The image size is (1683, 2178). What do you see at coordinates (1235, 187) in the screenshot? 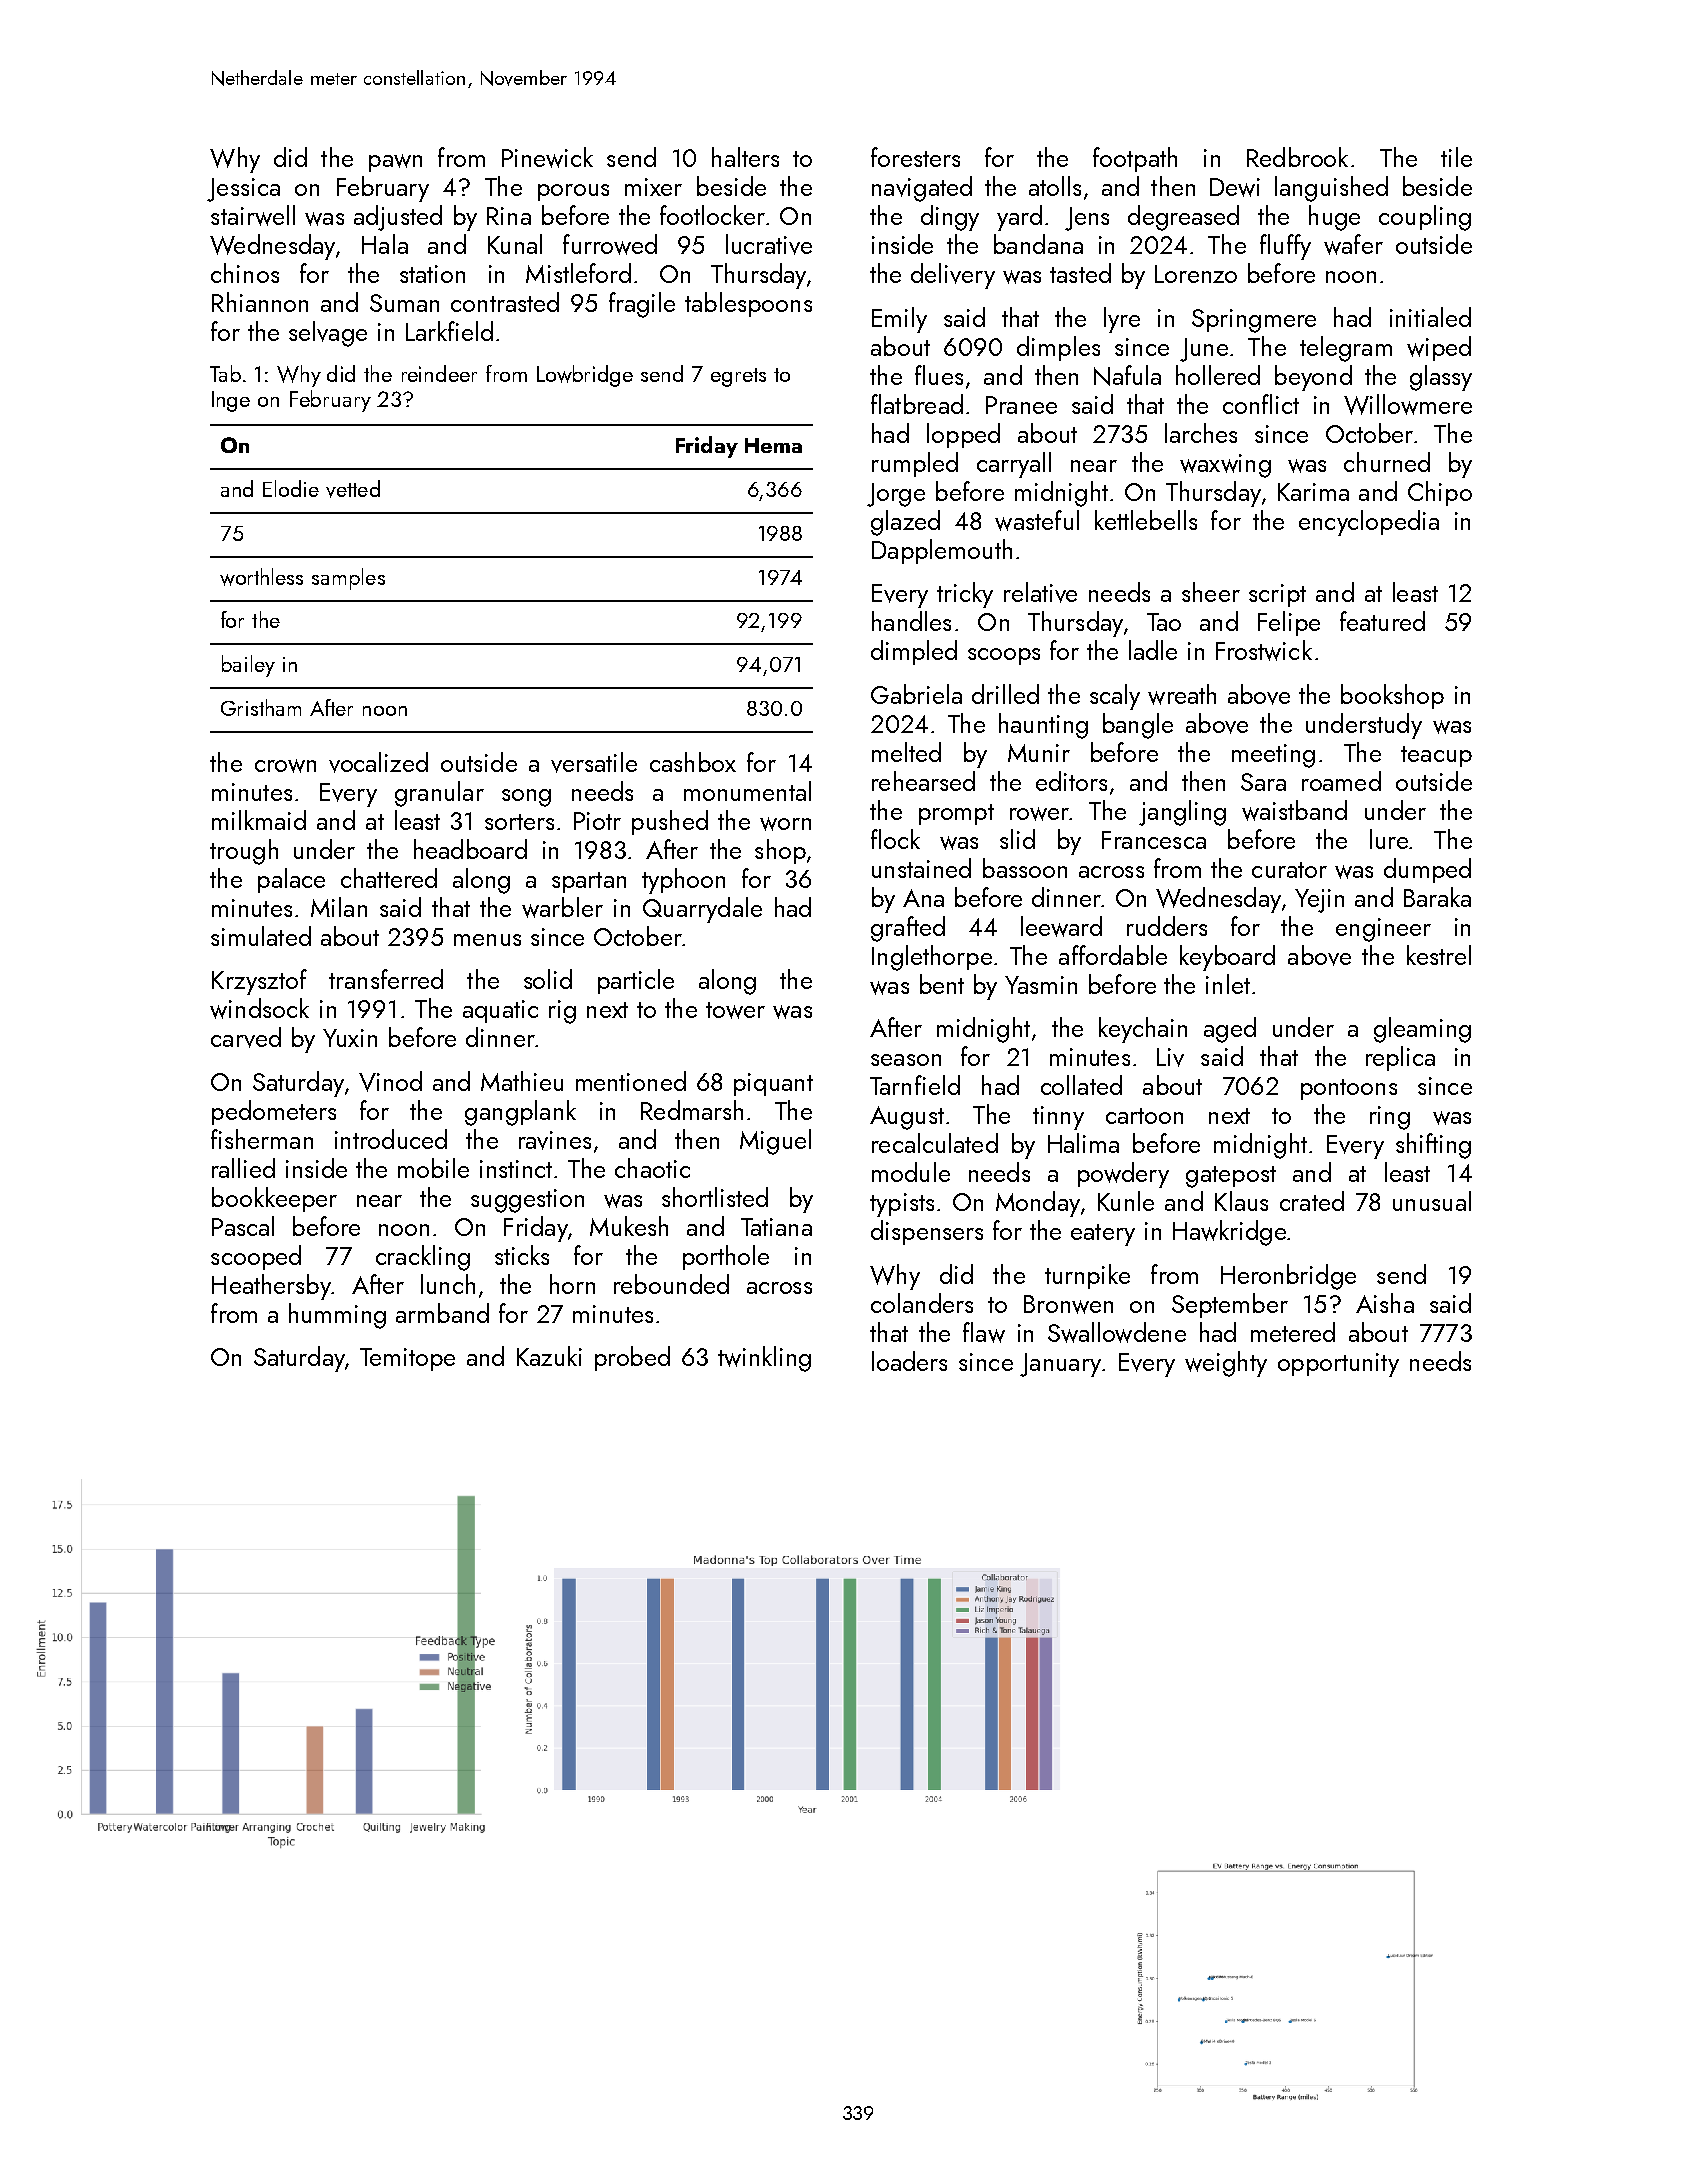
I see `Dewi` at bounding box center [1235, 187].
